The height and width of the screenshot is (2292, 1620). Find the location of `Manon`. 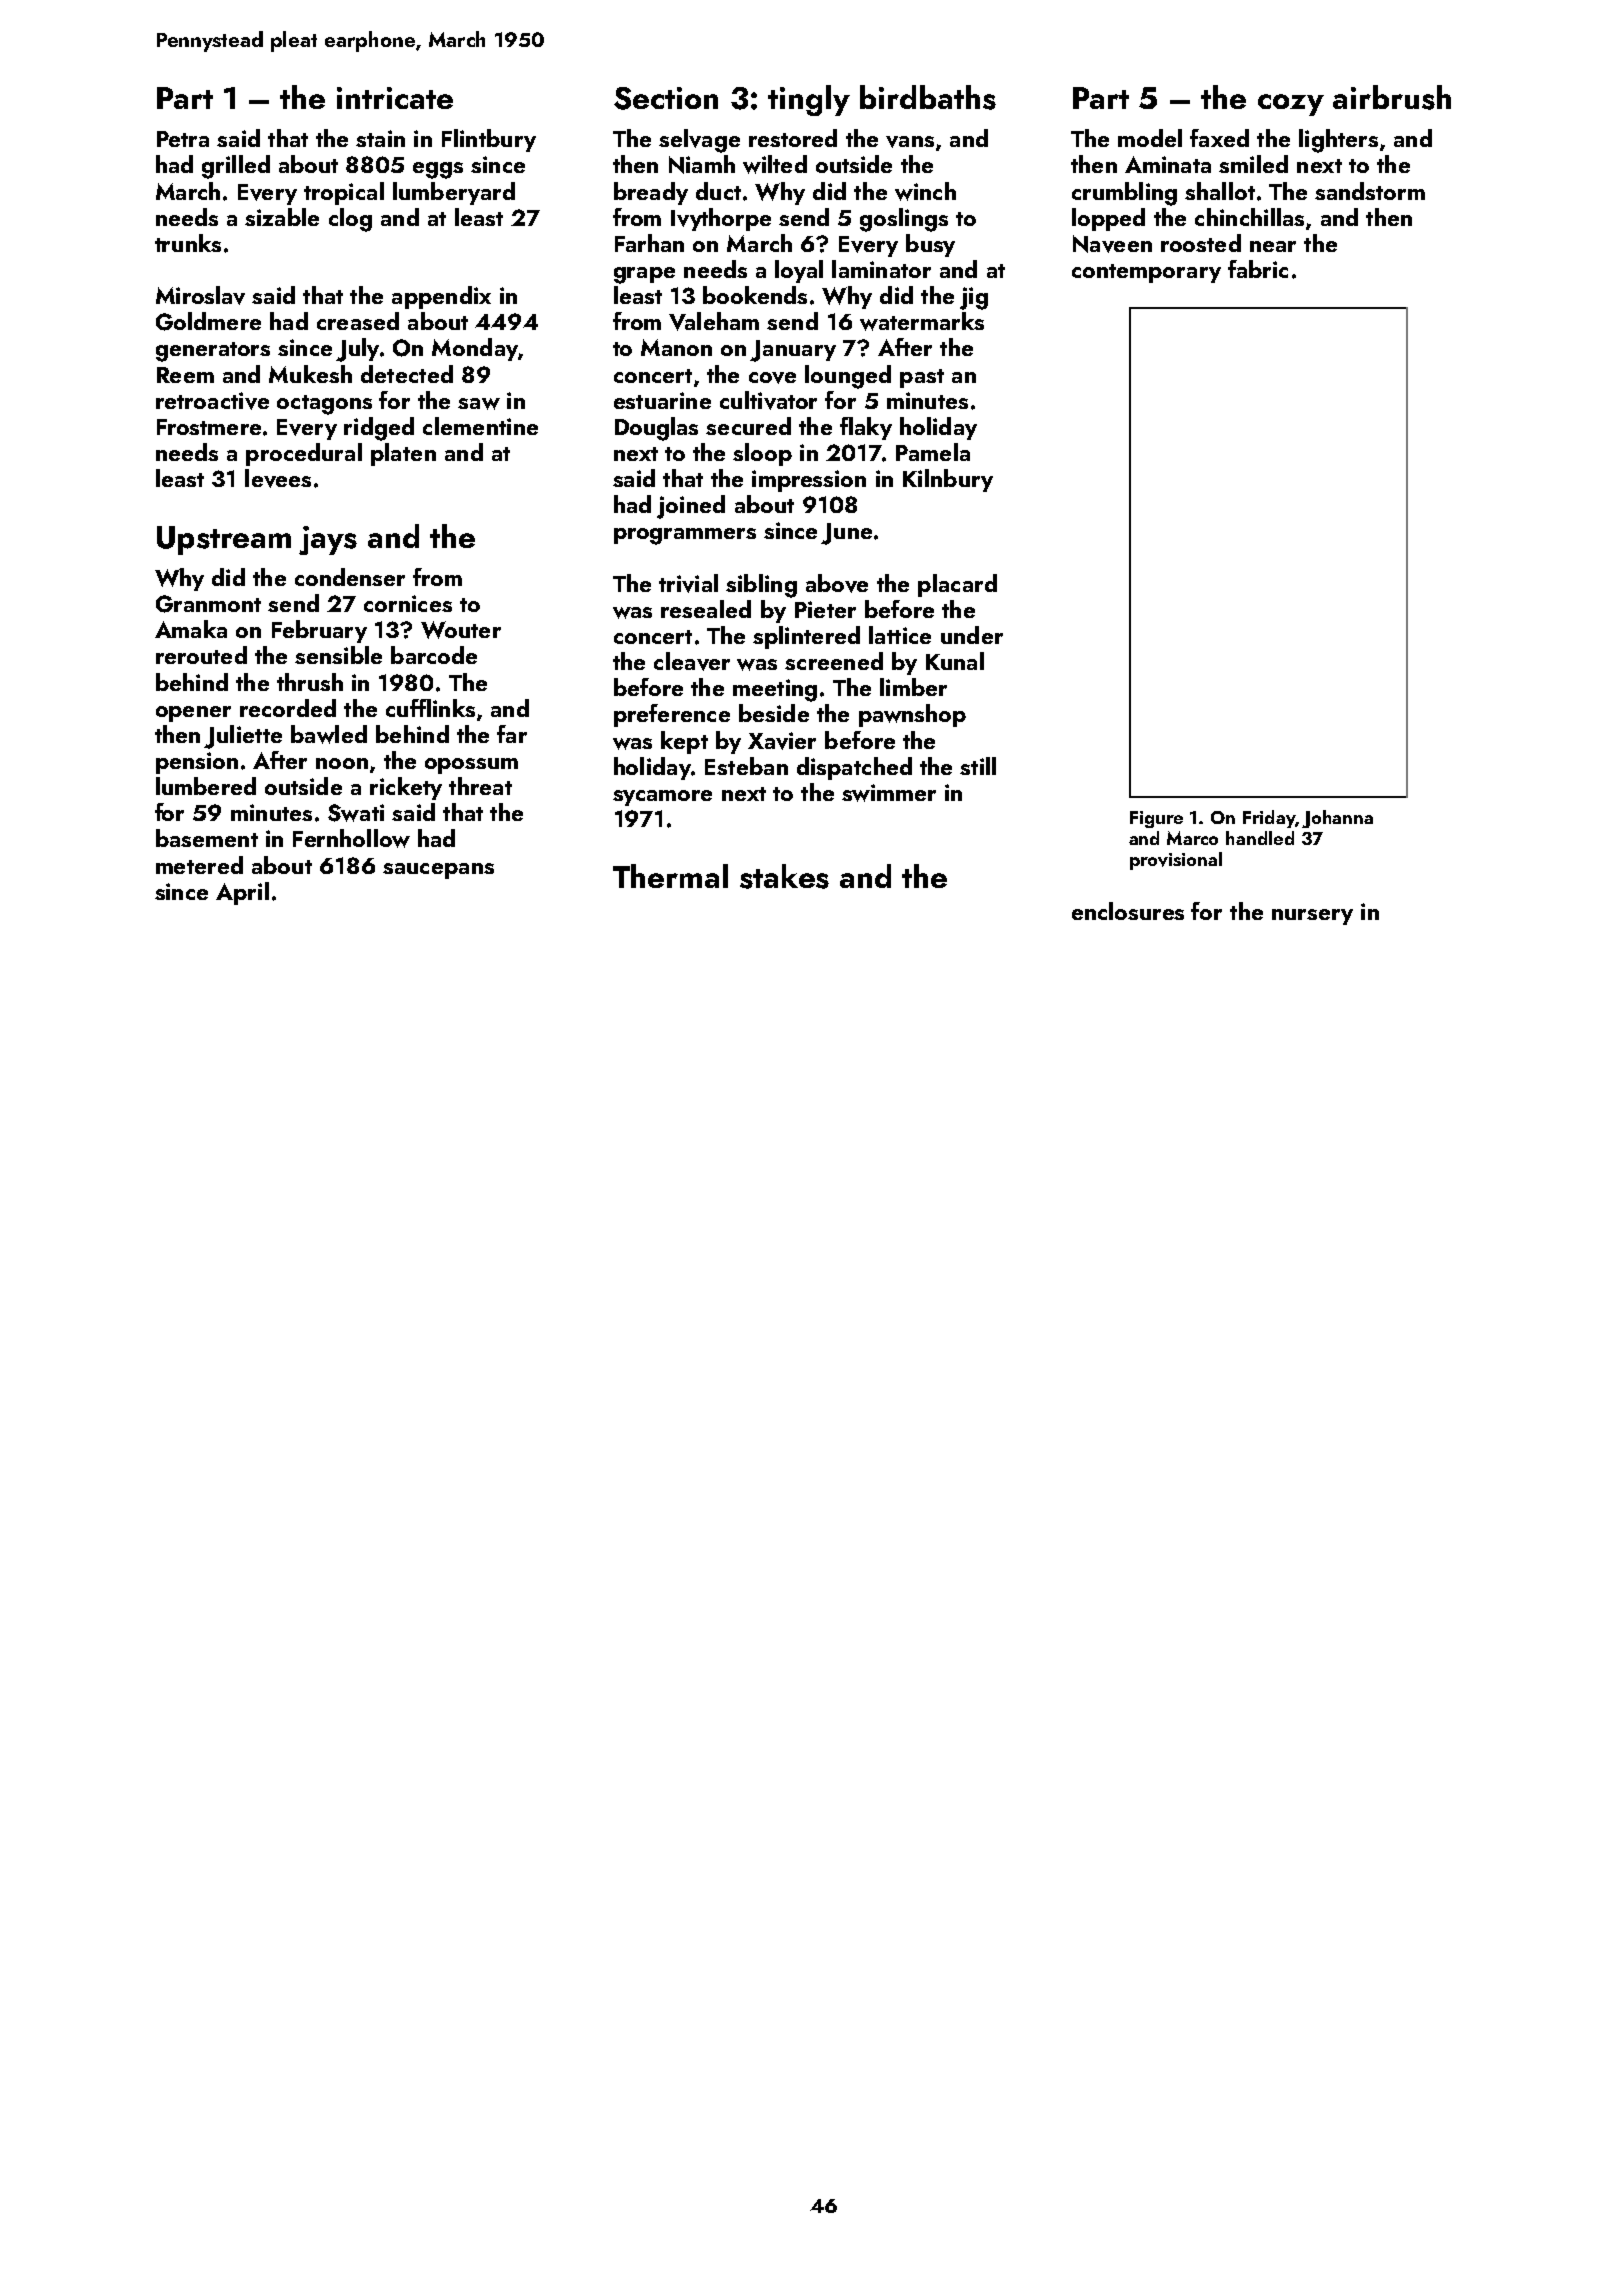

Manon is located at coordinates (676, 347).
